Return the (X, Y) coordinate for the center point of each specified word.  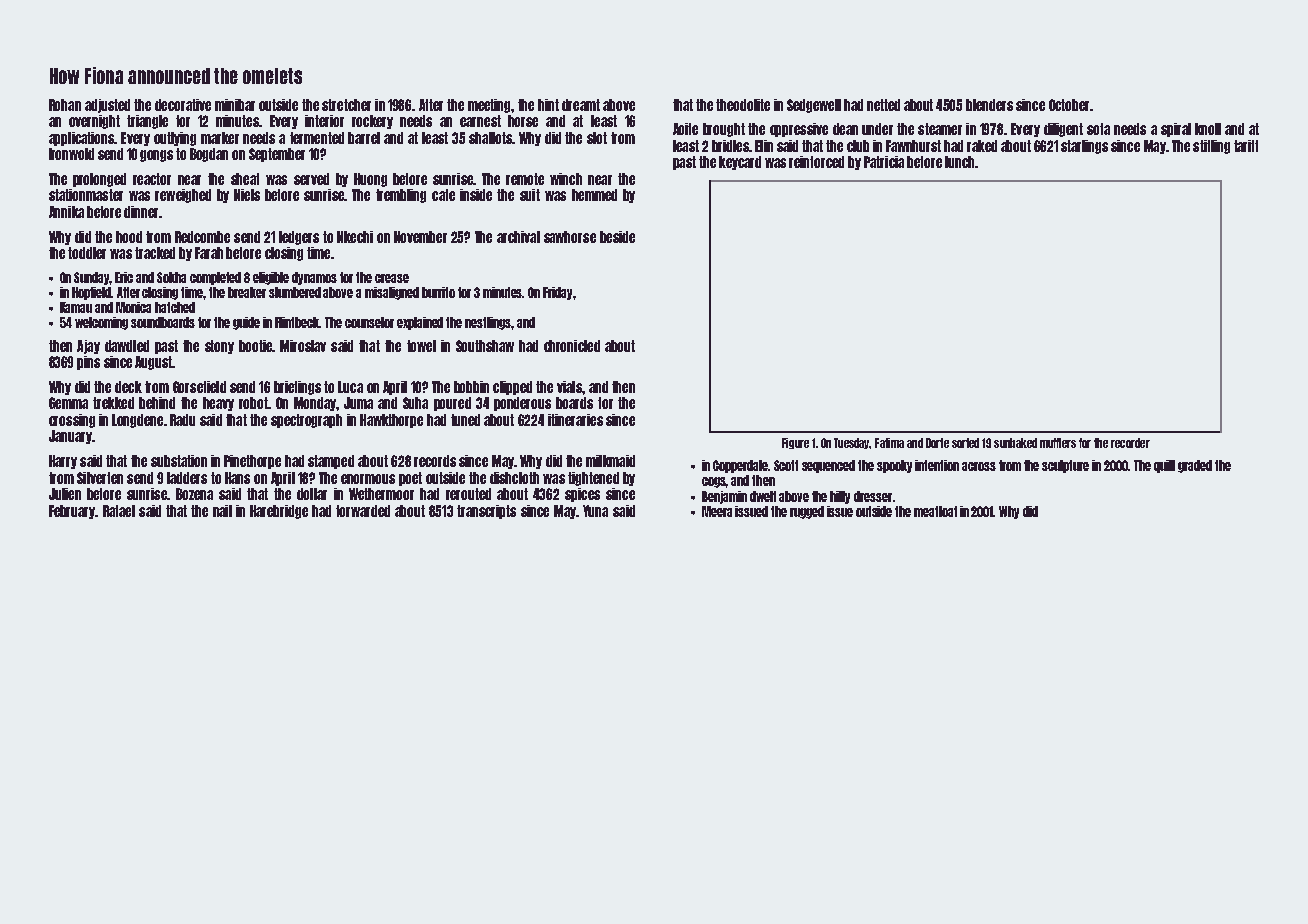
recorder (1130, 443)
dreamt (581, 105)
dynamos (314, 278)
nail (222, 511)
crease (392, 278)
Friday (557, 293)
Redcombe (202, 237)
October (1069, 105)
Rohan (65, 105)
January (70, 437)
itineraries (575, 420)
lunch (959, 162)
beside (617, 237)
